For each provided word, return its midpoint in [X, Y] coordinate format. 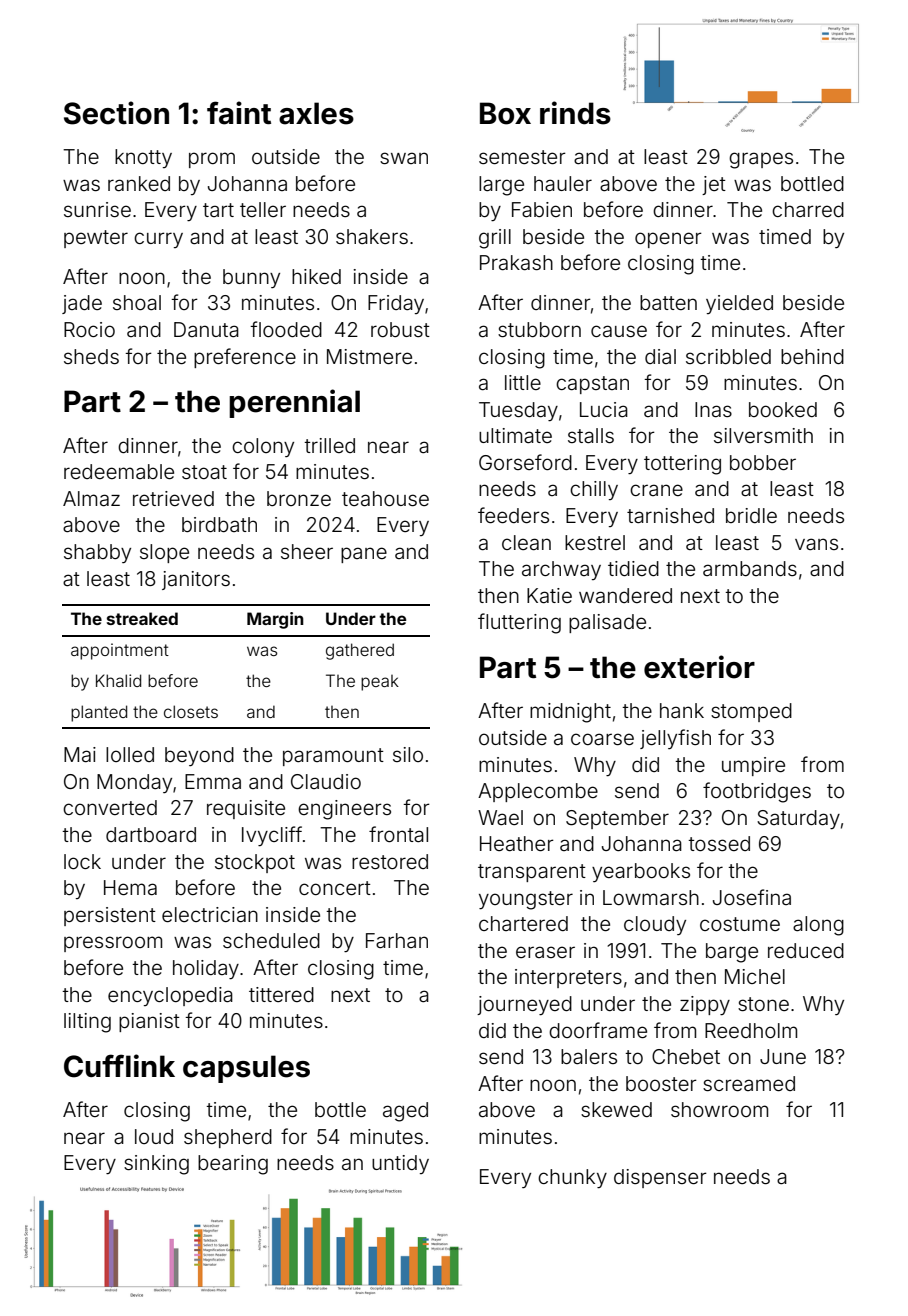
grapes [761, 160]
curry [158, 240]
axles [316, 113]
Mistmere [369, 356]
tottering [682, 465]
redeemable [119, 471]
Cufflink [119, 1066]
